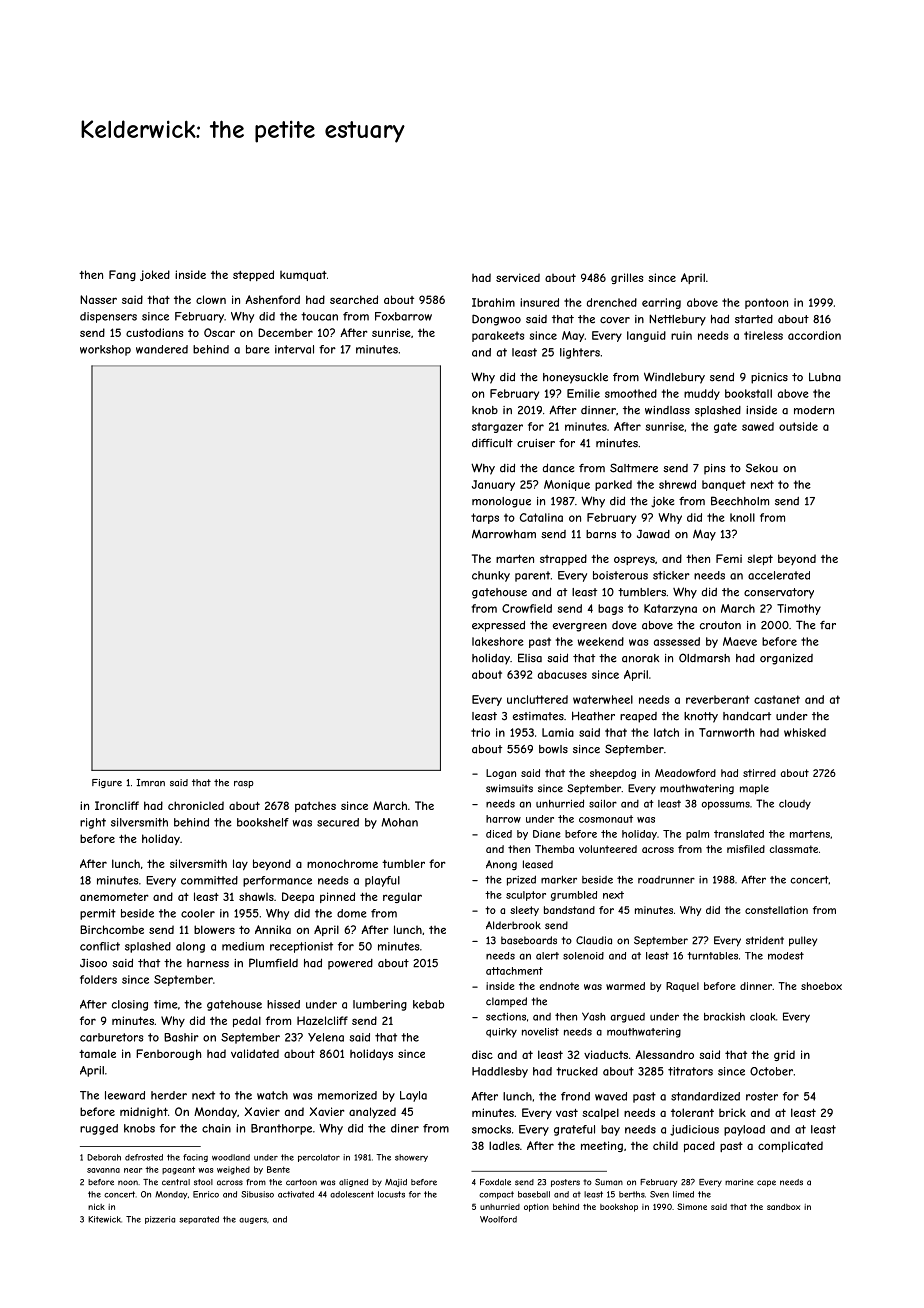  I want to click on locusts, so click(391, 1194).
